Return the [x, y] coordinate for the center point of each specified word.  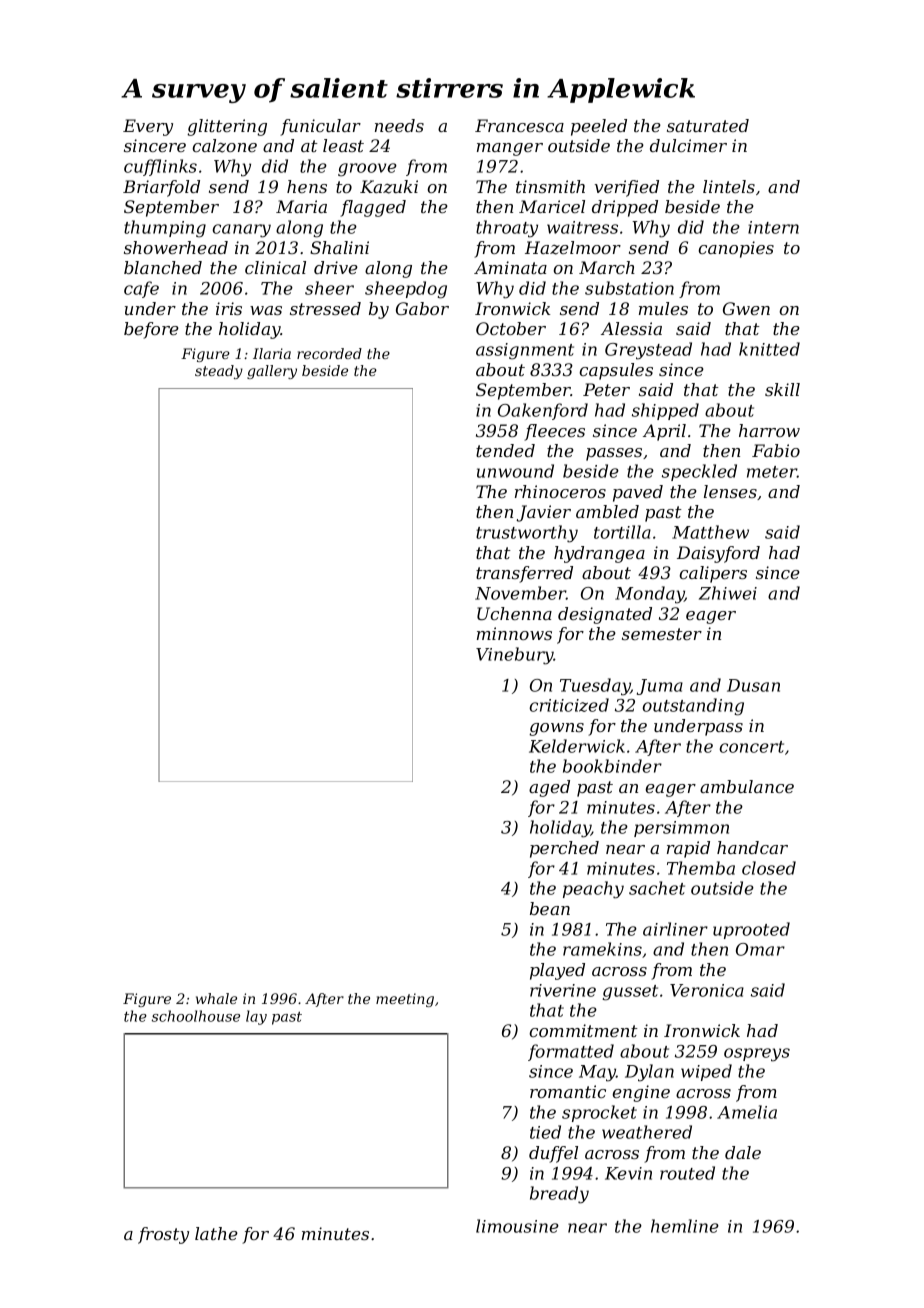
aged [549, 788]
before [151, 330]
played [557, 971]
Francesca [519, 125]
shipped [665, 411]
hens [307, 186]
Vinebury [515, 656]
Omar [760, 949]
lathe [216, 1233]
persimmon [681, 829]
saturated [708, 125]
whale [216, 998]
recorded [329, 353]
